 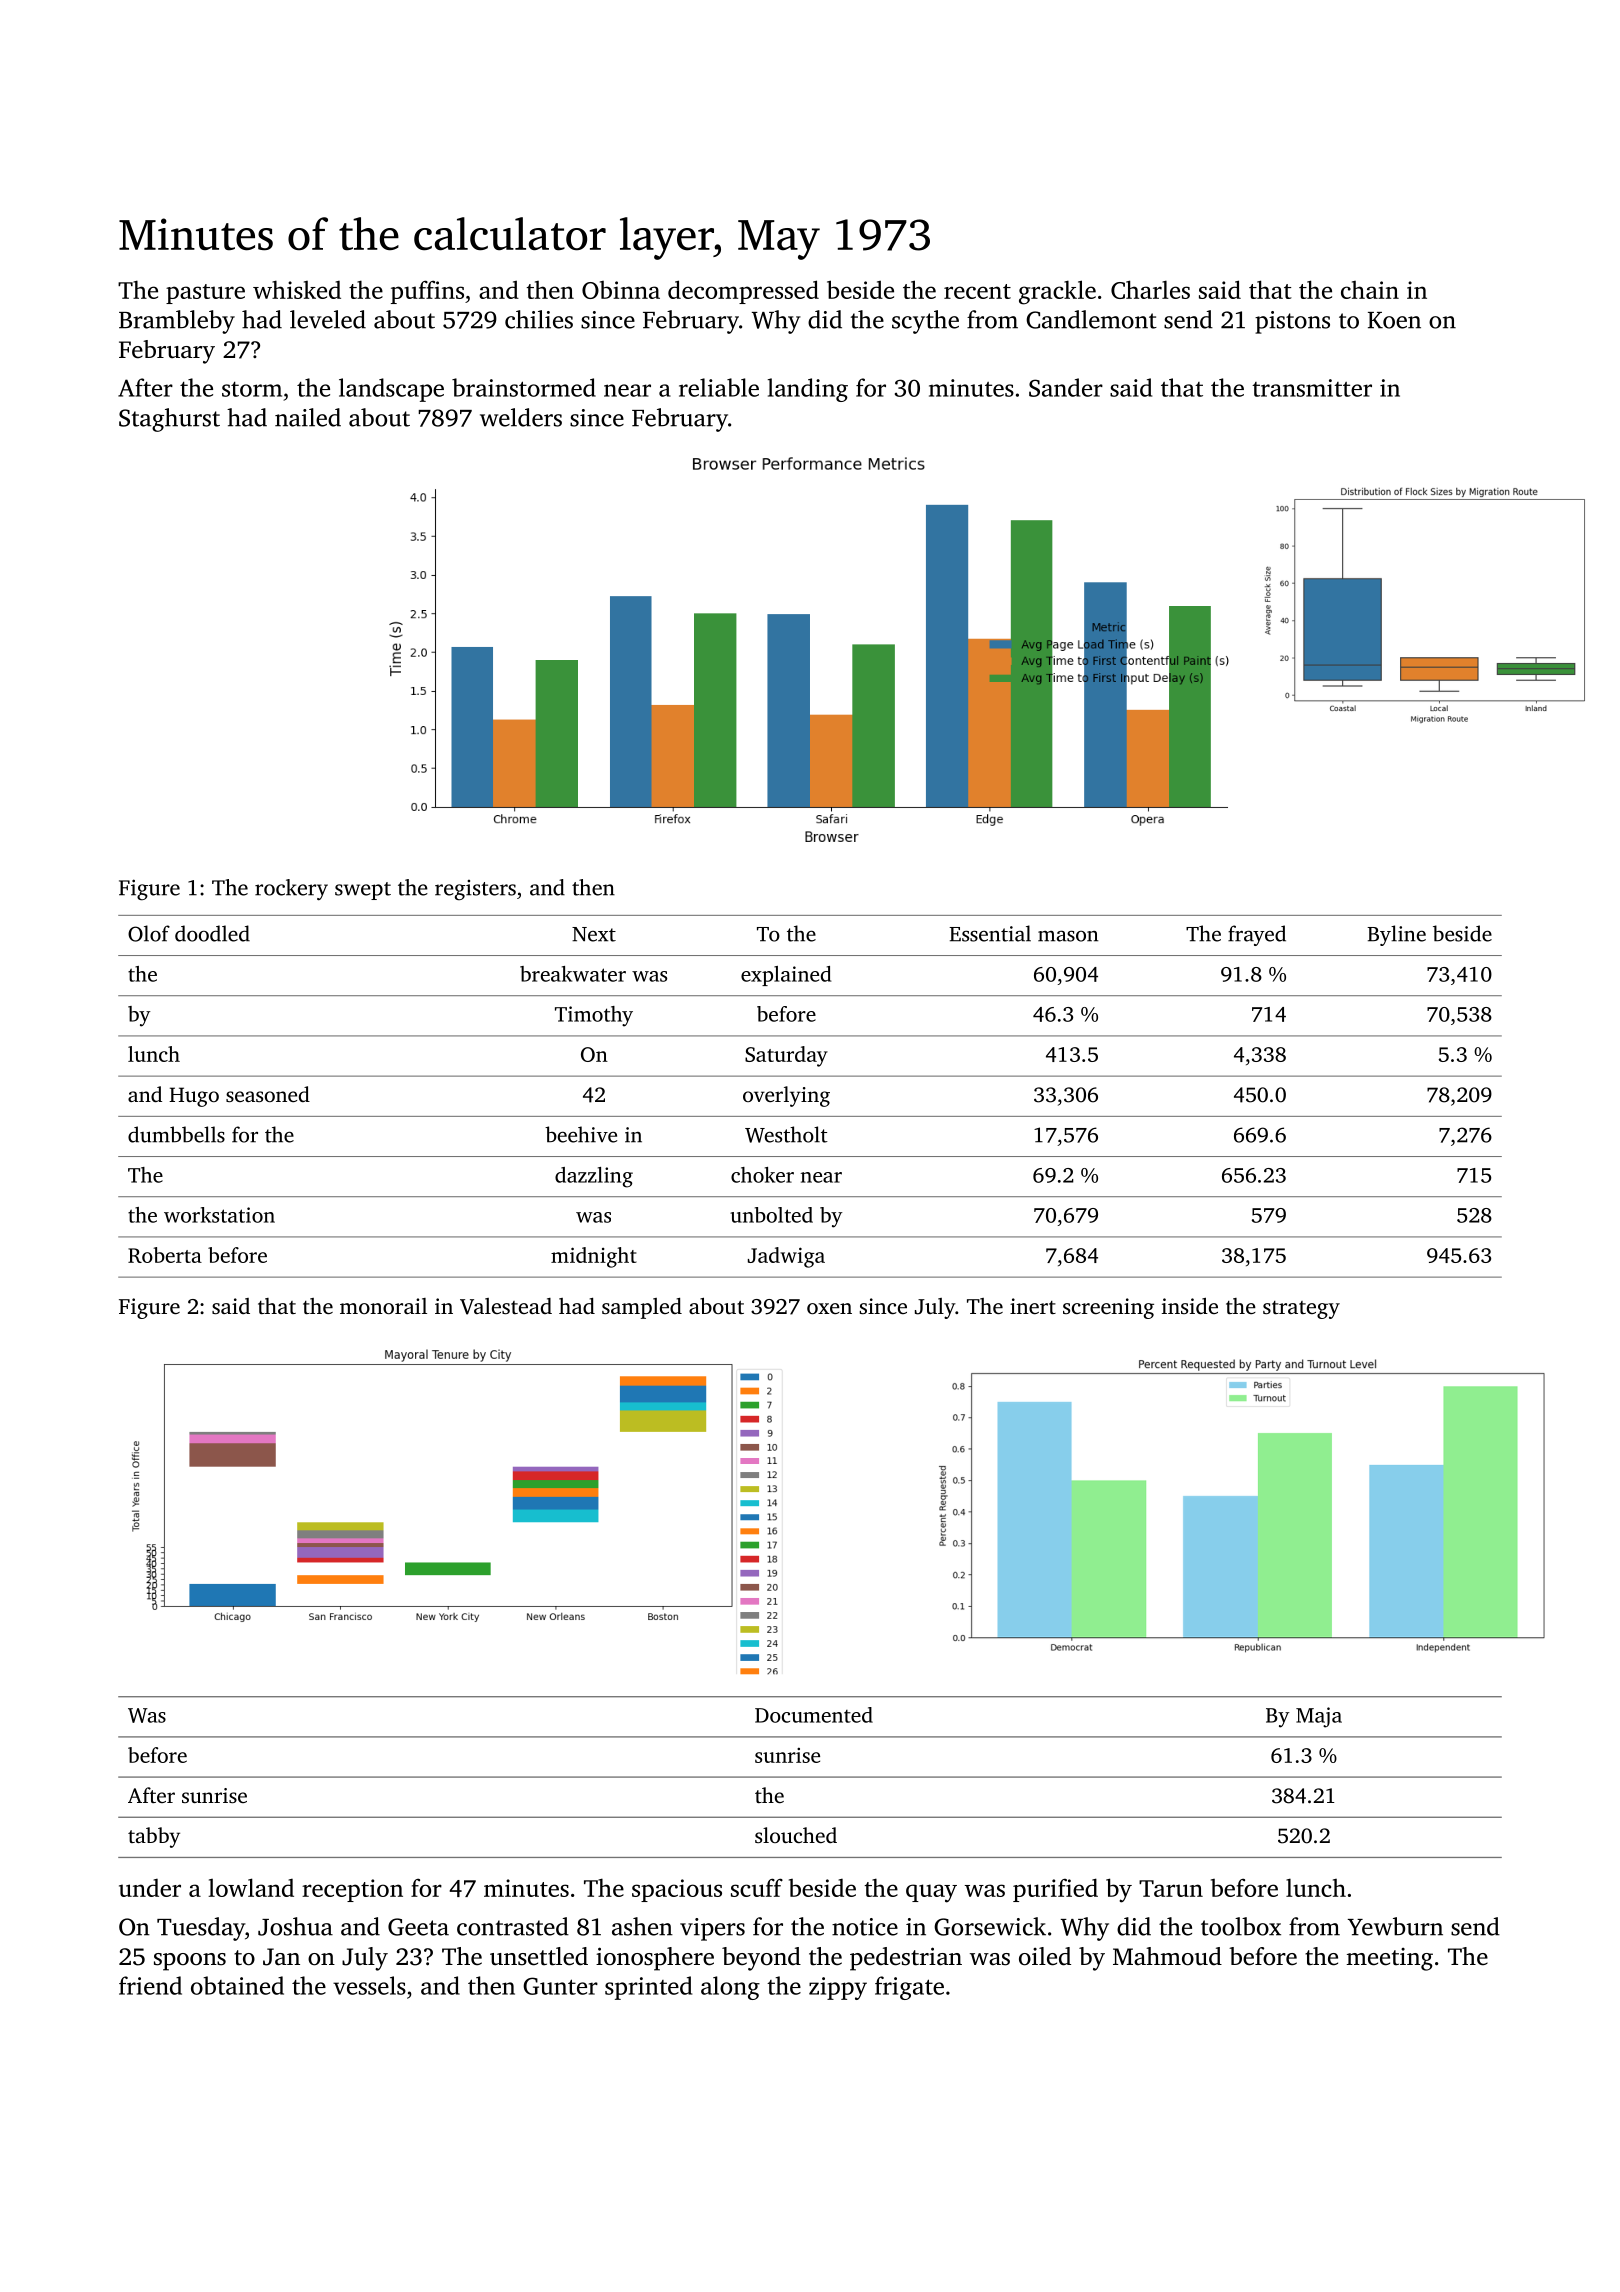 I want to click on chain, so click(x=1370, y=290).
